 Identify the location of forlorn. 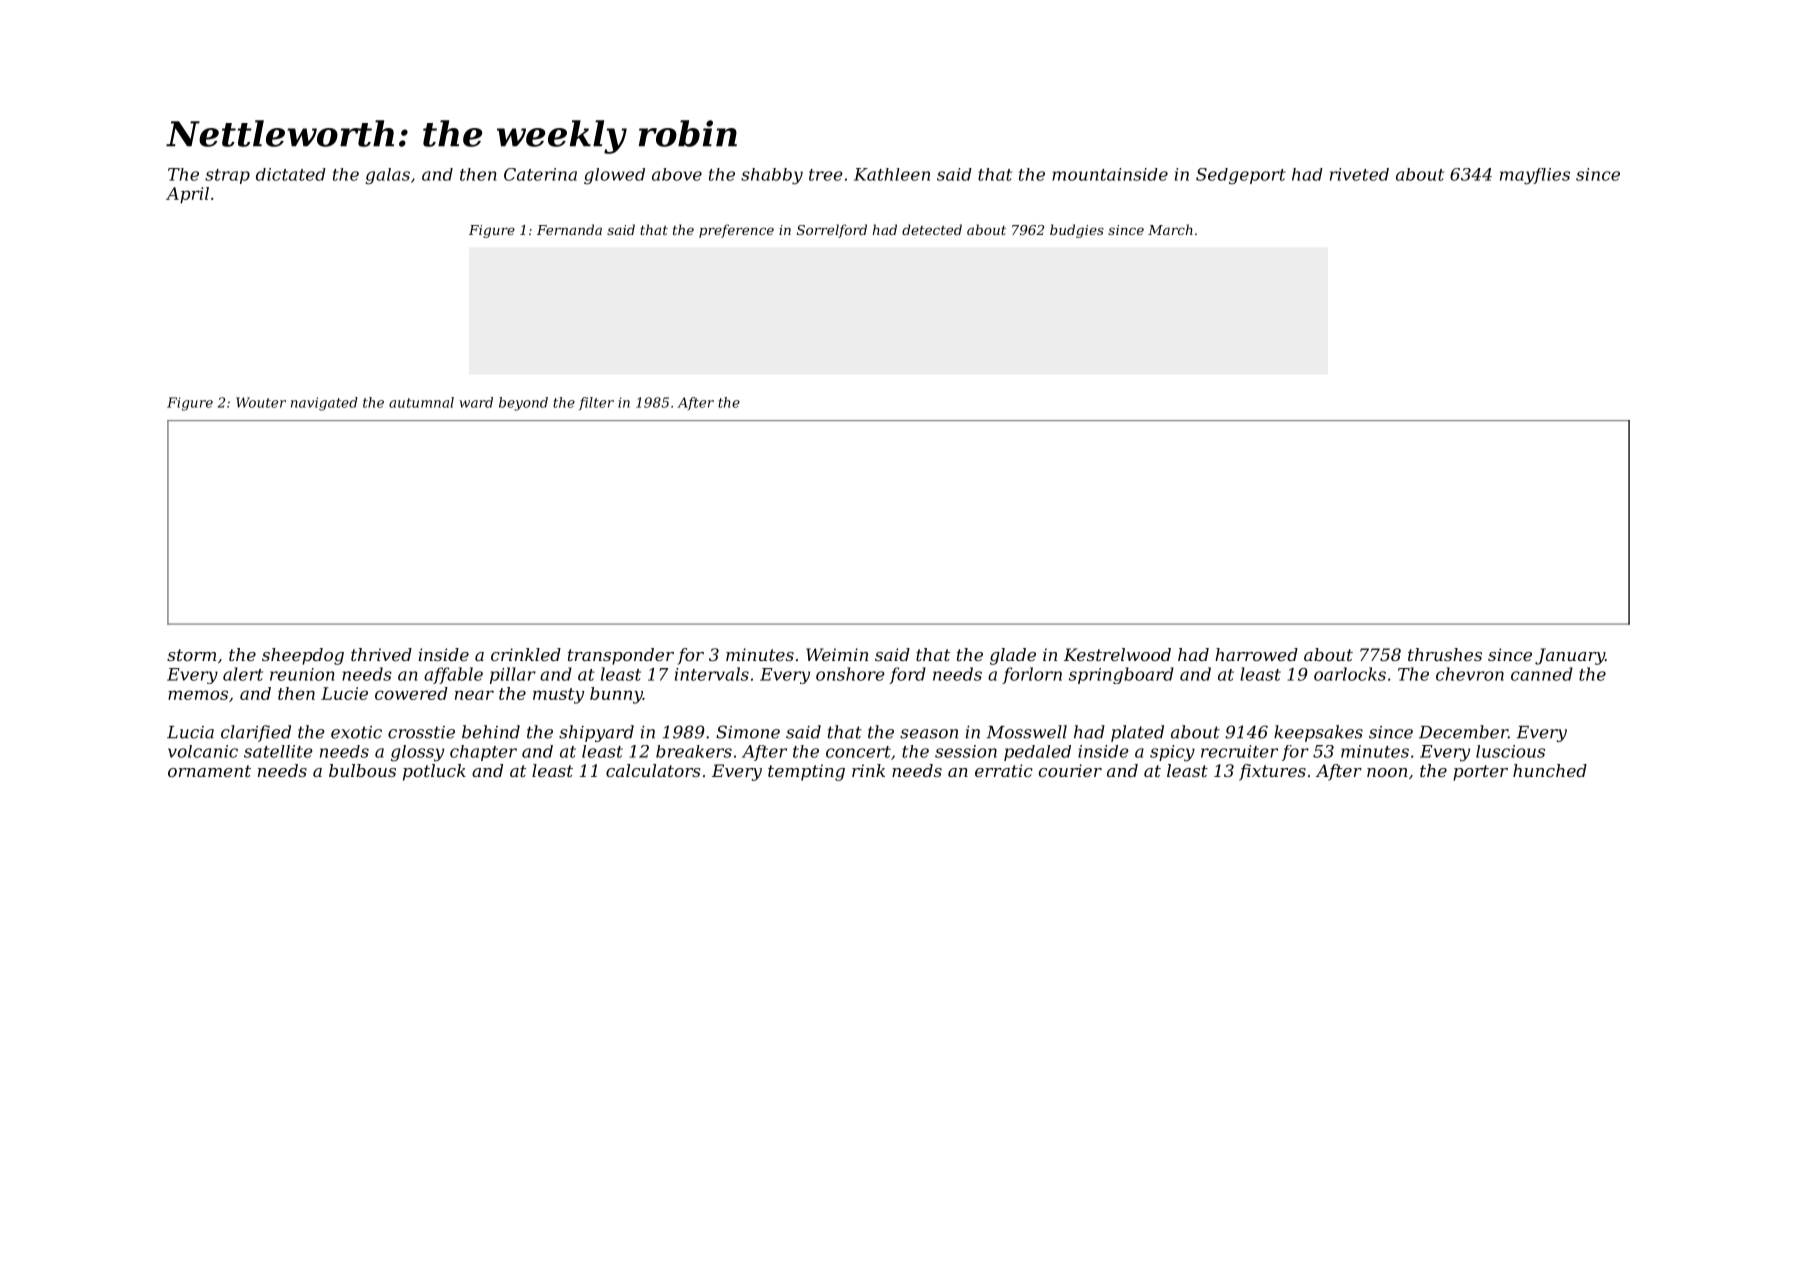
(1032, 675).
